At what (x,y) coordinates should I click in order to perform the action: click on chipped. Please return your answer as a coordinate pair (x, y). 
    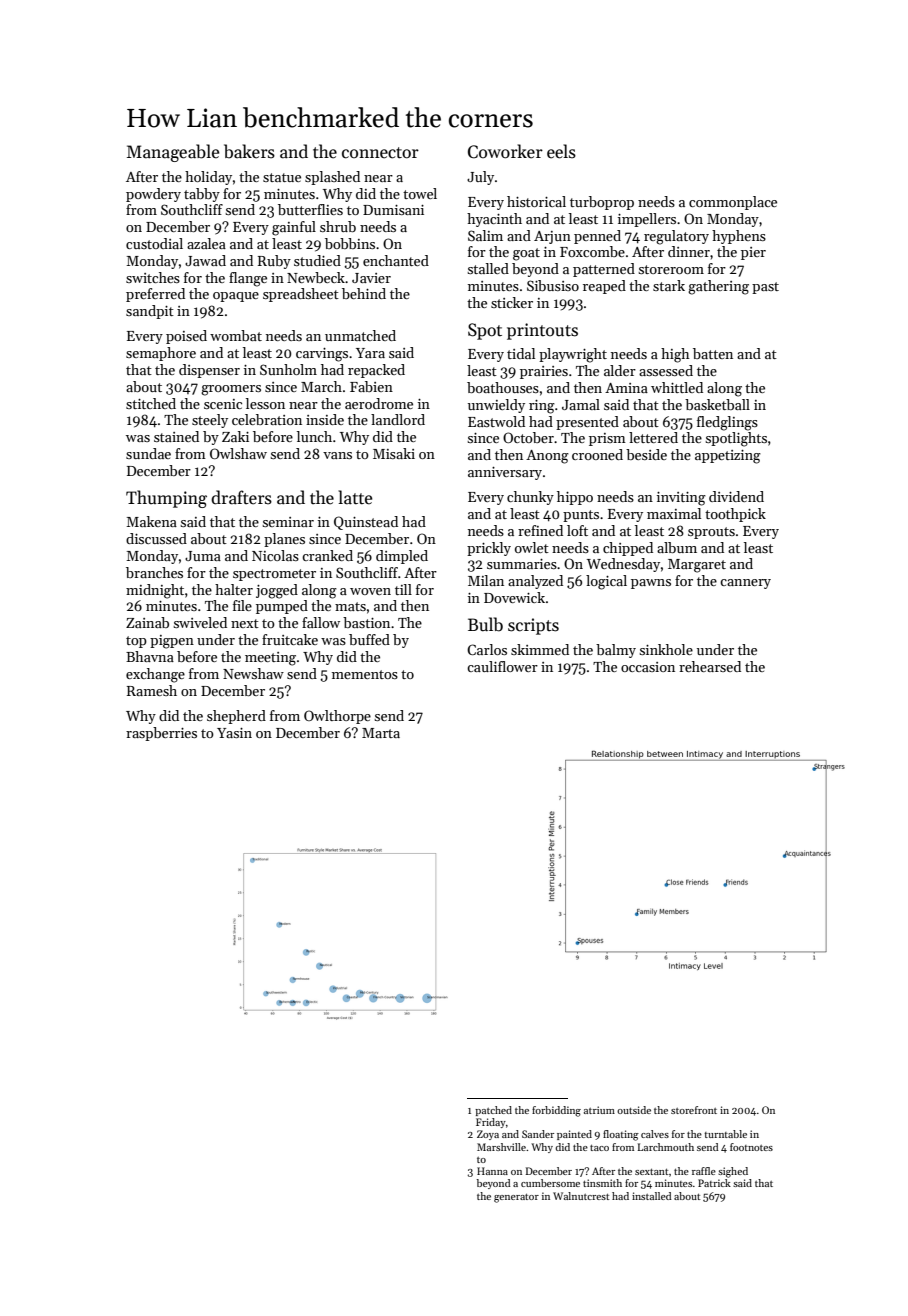
    Looking at the image, I should click on (628, 549).
